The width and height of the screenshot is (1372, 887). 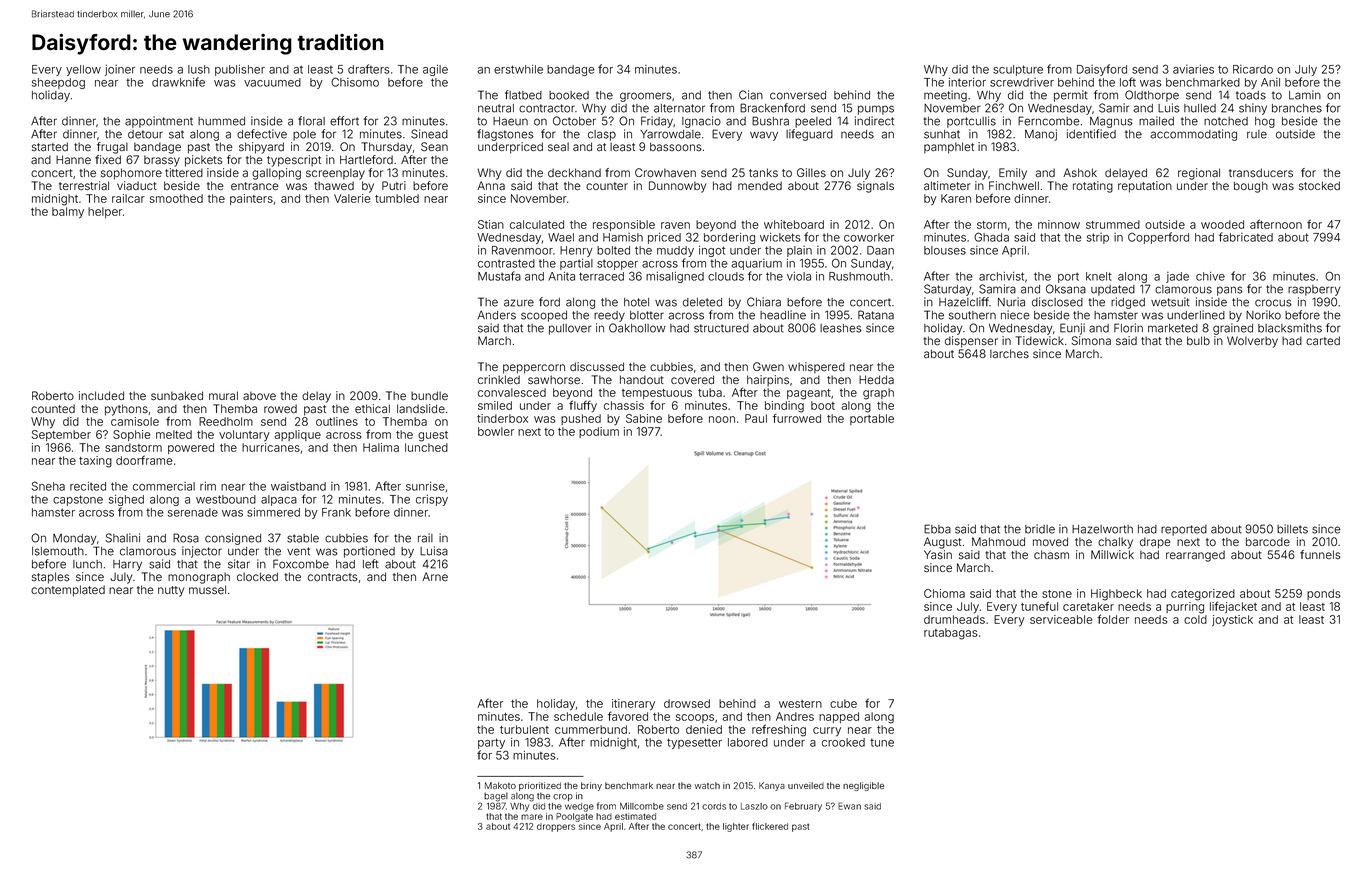 What do you see at coordinates (524, 729) in the screenshot?
I see `turbulent` at bounding box center [524, 729].
